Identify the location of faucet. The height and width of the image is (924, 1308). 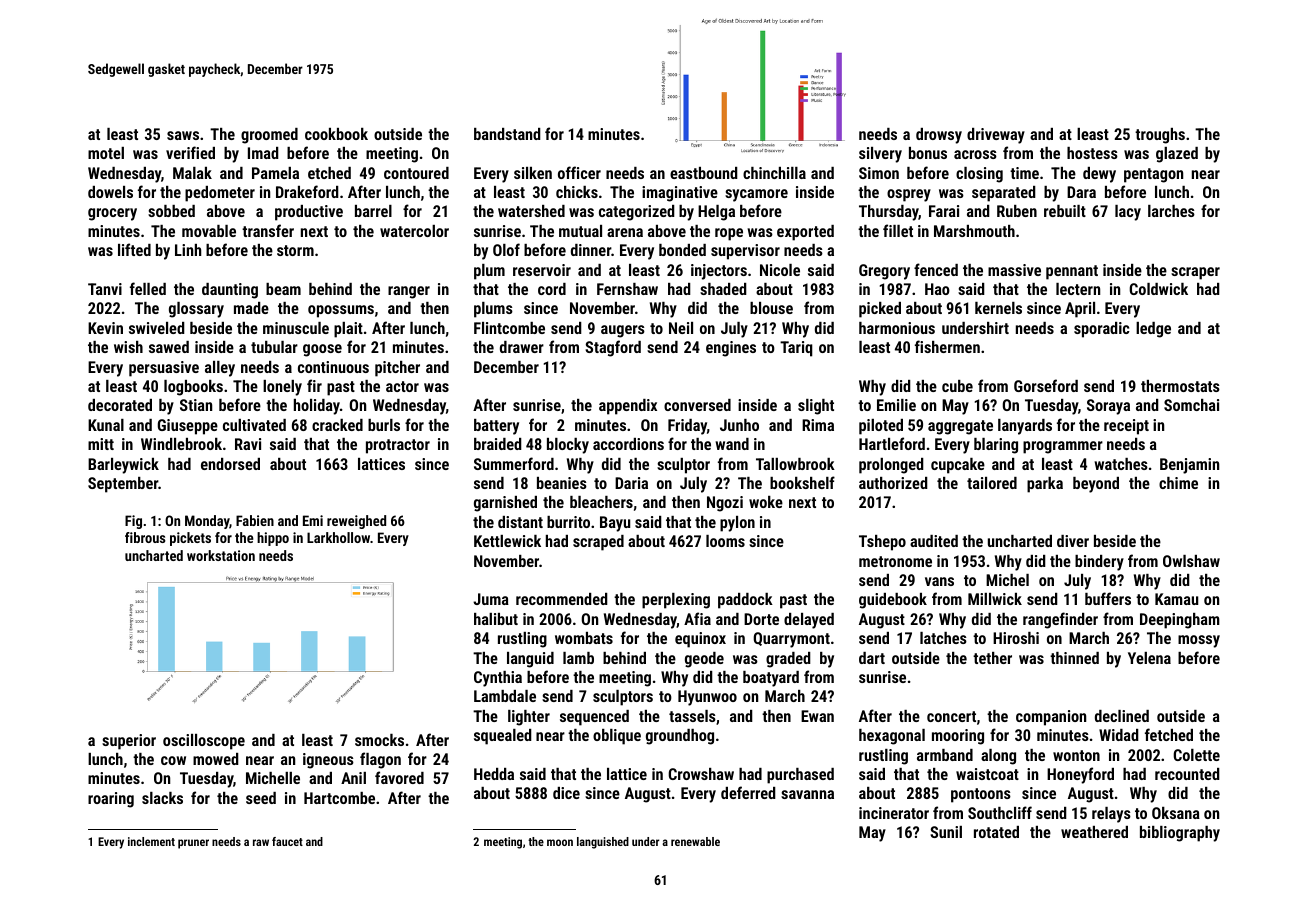
(287, 841).
